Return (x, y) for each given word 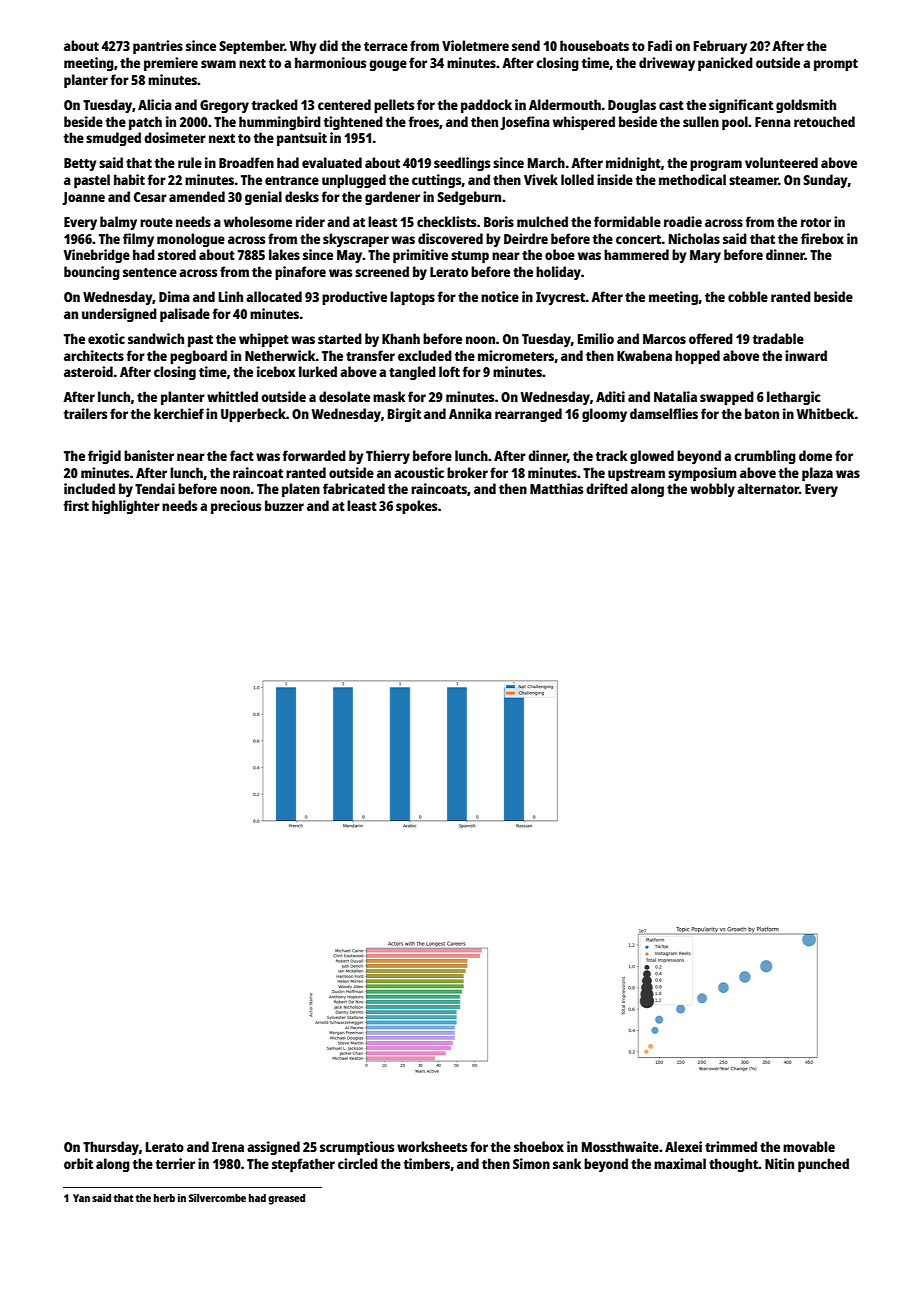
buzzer (284, 505)
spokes (416, 507)
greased (286, 1199)
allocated (274, 296)
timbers (427, 1163)
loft (449, 371)
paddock (486, 106)
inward (806, 355)
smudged (113, 139)
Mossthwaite (620, 1146)
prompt (836, 65)
